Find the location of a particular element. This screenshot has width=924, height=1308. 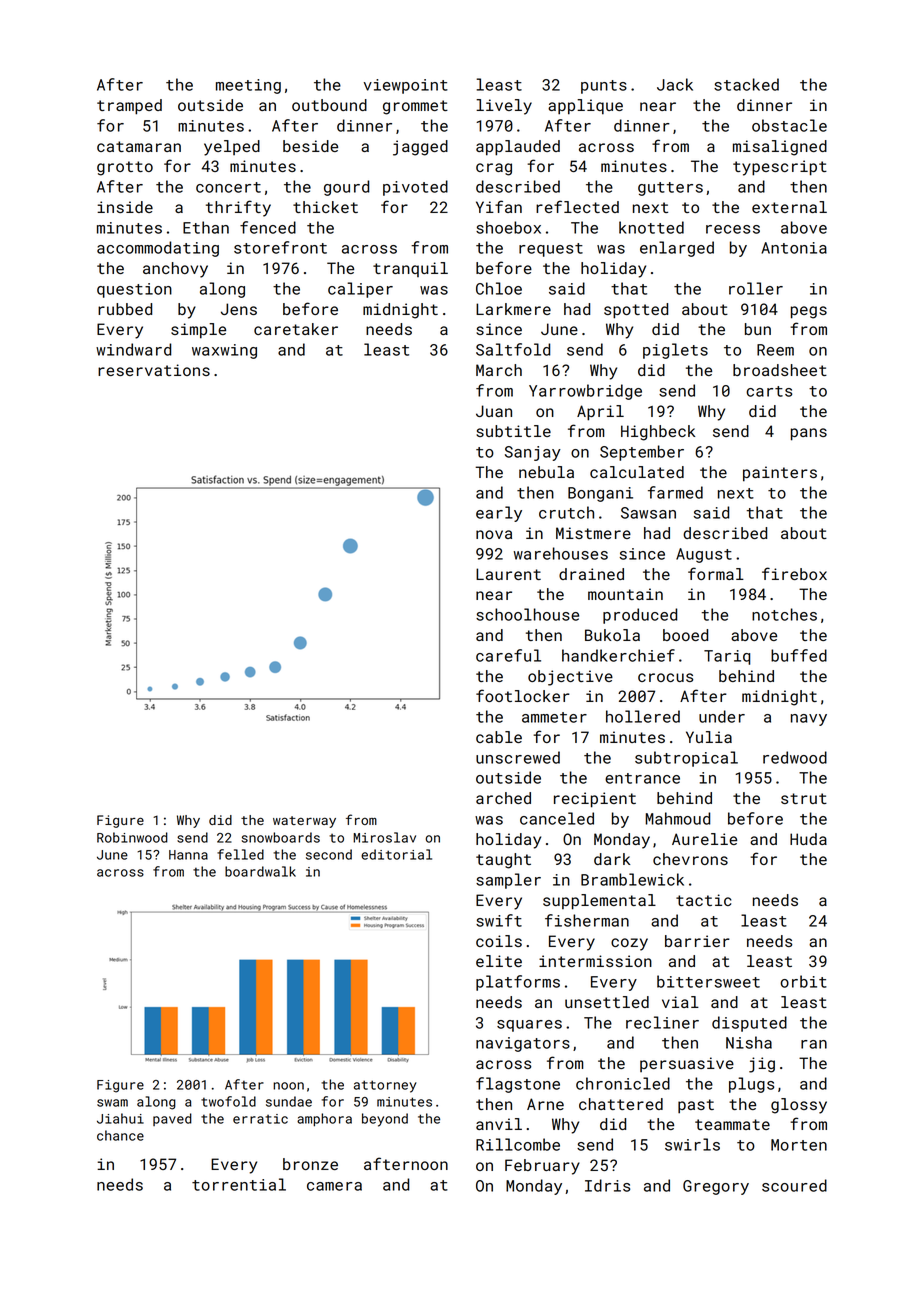

cable is located at coordinates (499, 737).
